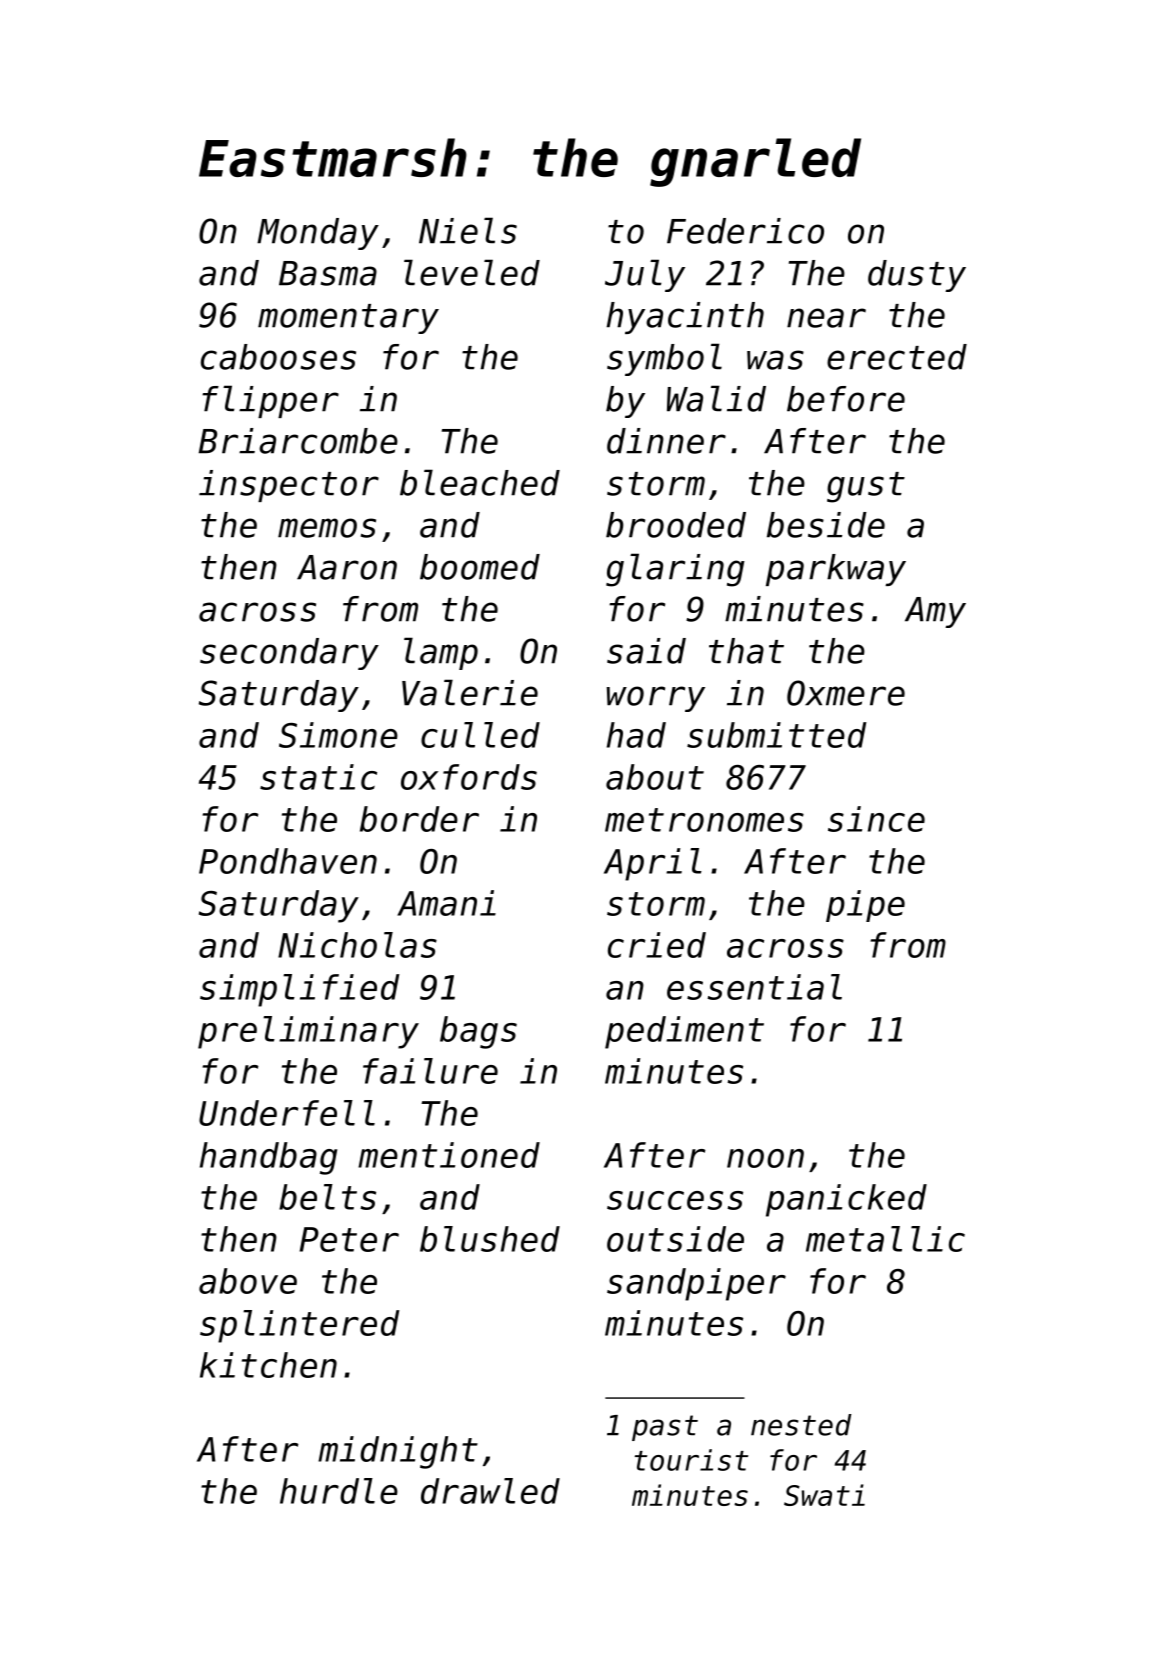 The width and height of the screenshot is (1165, 1654). I want to click on hurdle, so click(339, 1491).
